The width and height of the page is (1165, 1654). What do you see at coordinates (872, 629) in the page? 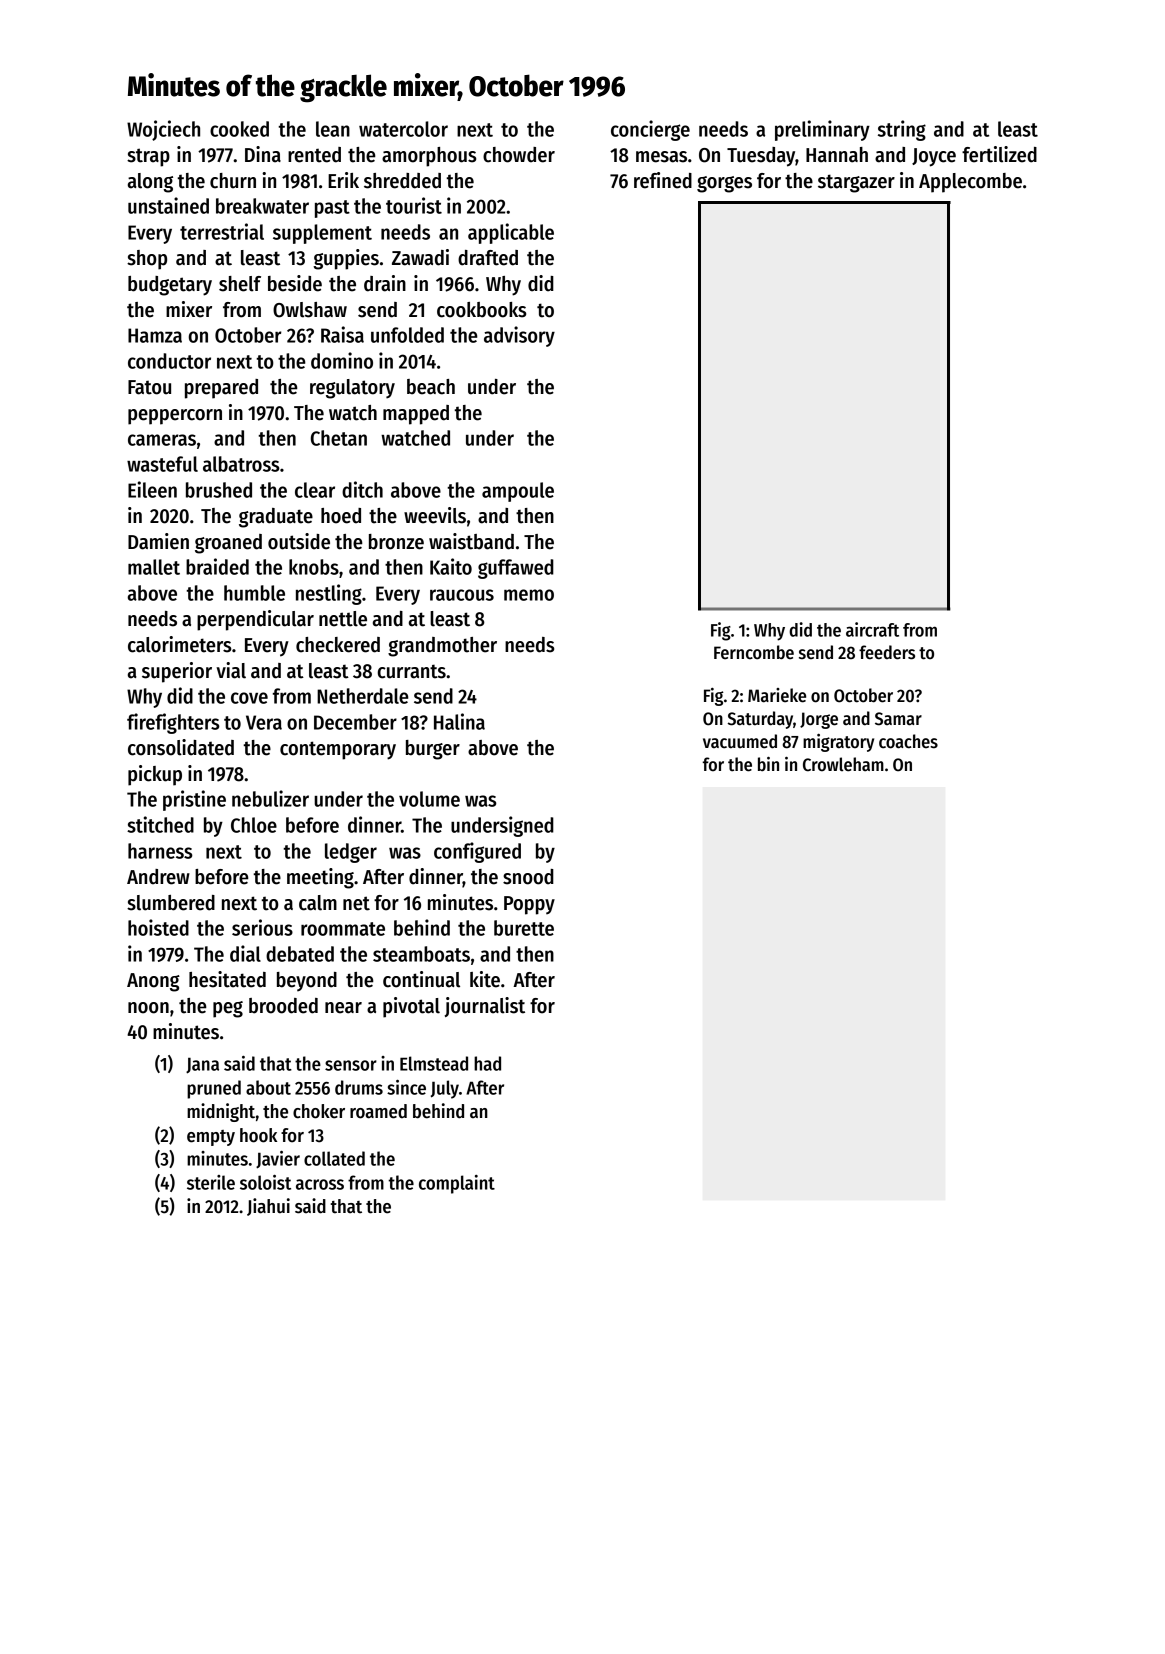
I see `aircraft` at bounding box center [872, 629].
